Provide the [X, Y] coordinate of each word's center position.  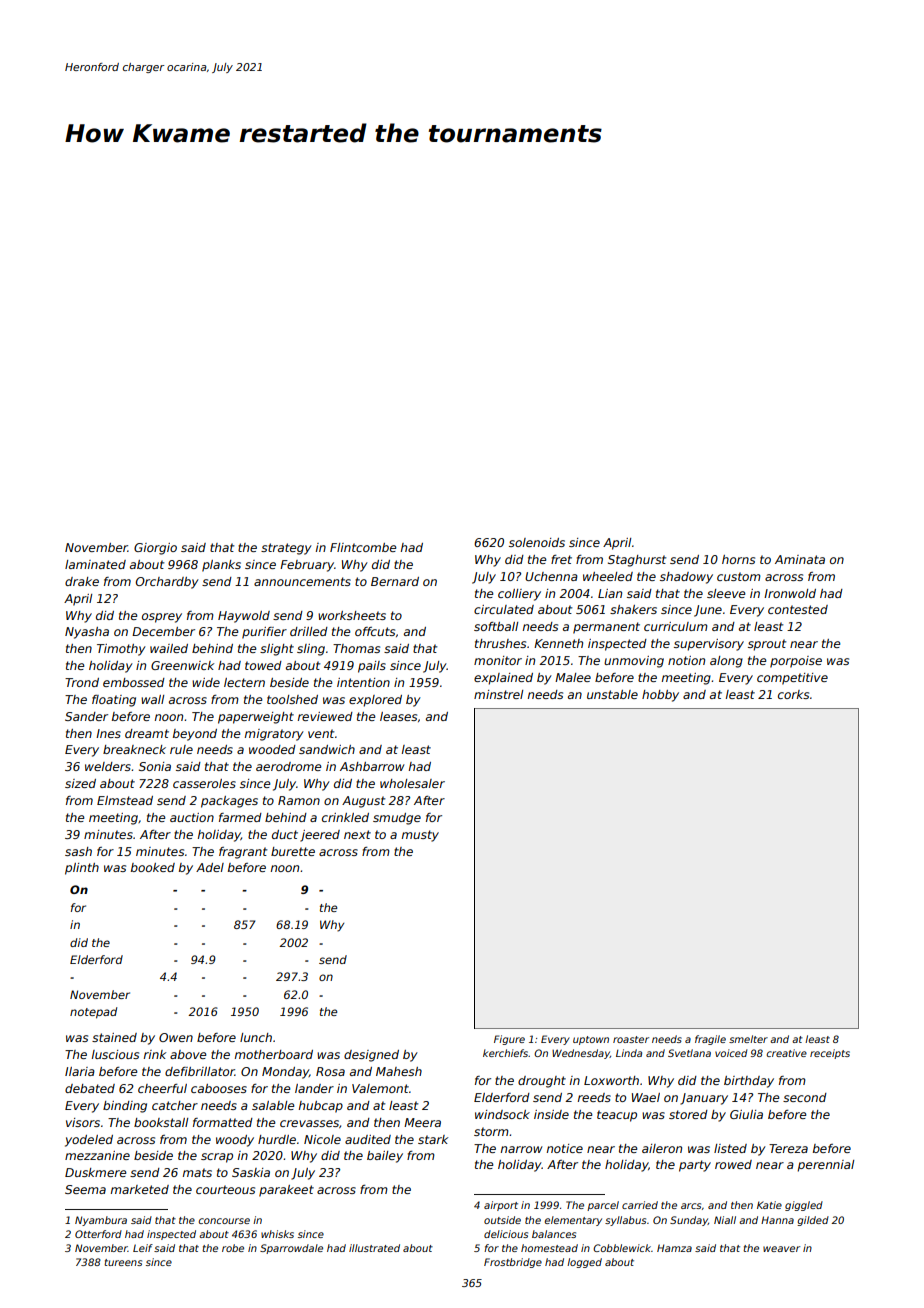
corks [793, 694]
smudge [397, 819]
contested [798, 609]
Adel [210, 867]
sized [80, 783]
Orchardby [167, 583]
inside [551, 1114]
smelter [748, 1039]
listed [730, 1148]
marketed [140, 1189]
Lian [610, 593]
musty [420, 836]
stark [433, 1139]
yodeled [89, 1141]
